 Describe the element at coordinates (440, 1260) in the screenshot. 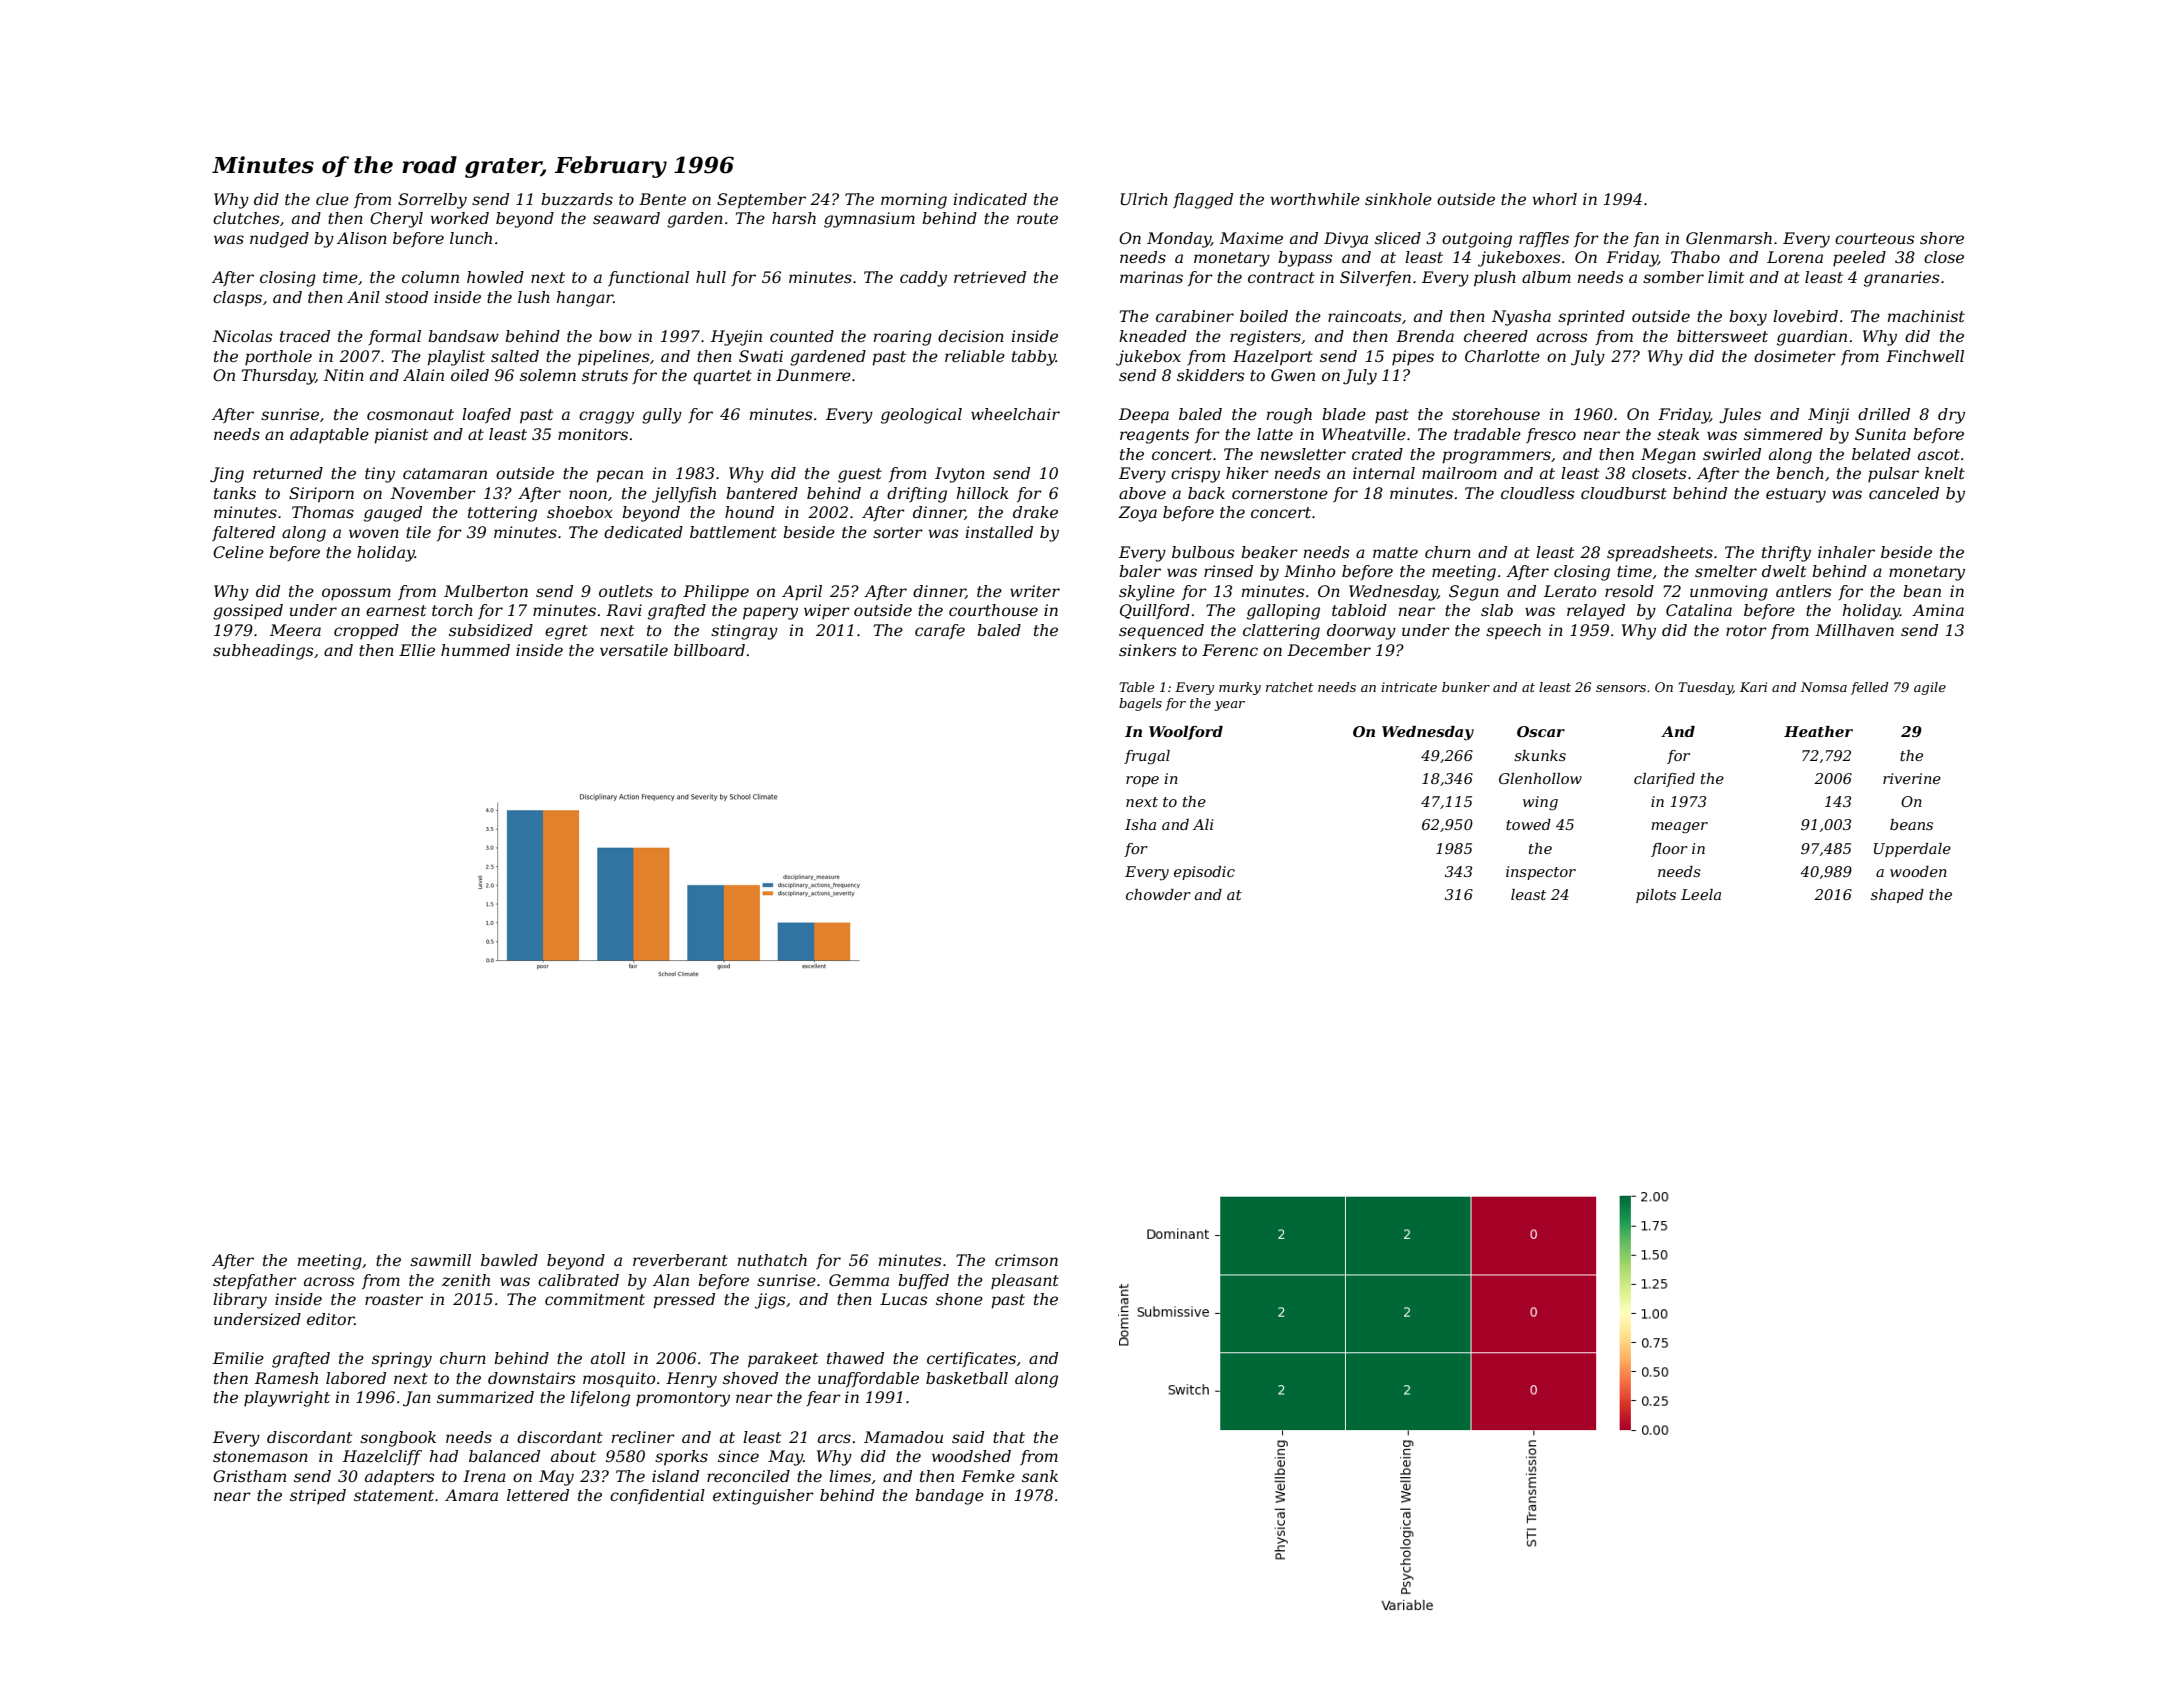

I see `sawmill` at that location.
